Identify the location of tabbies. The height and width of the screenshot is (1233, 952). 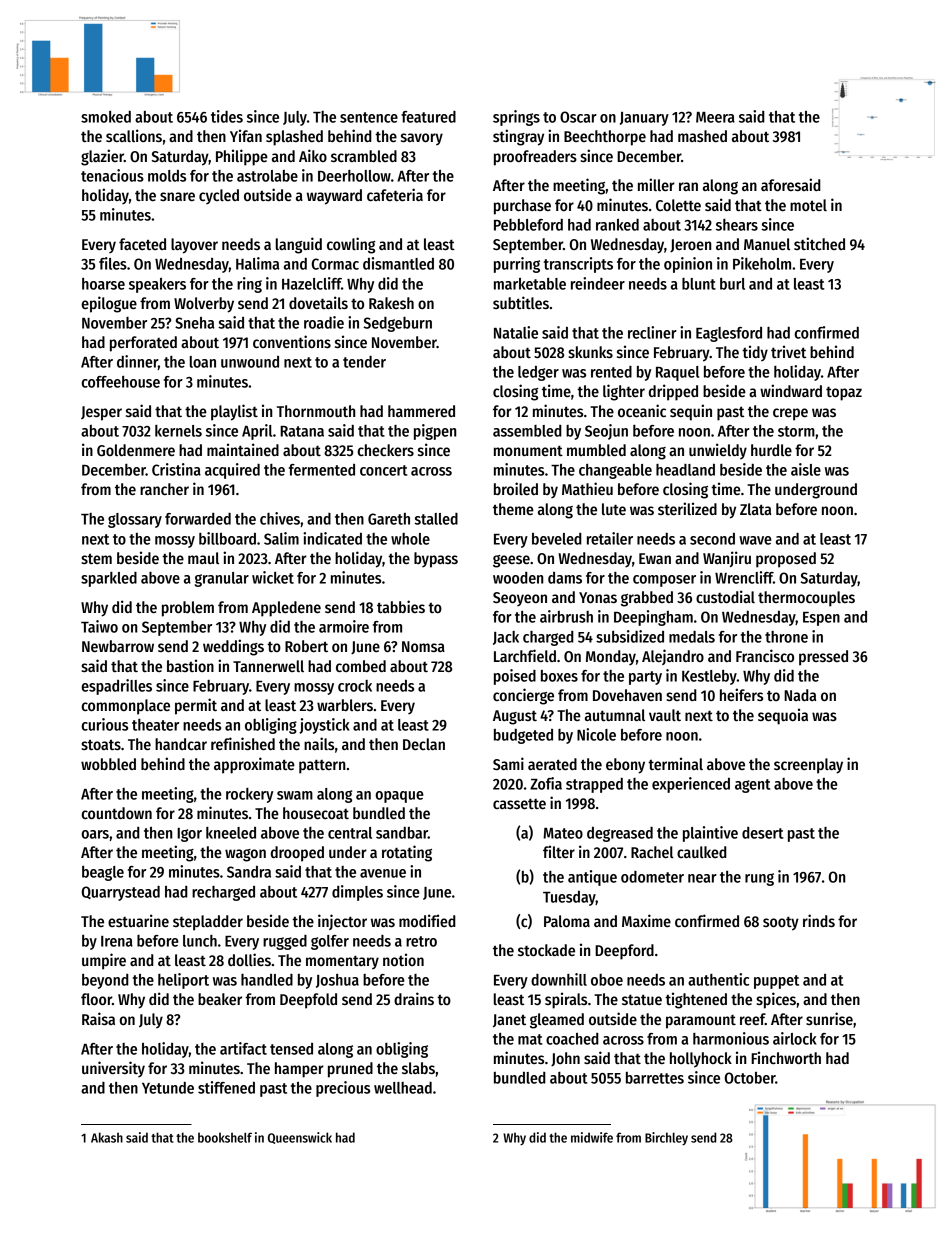
(401, 606).
